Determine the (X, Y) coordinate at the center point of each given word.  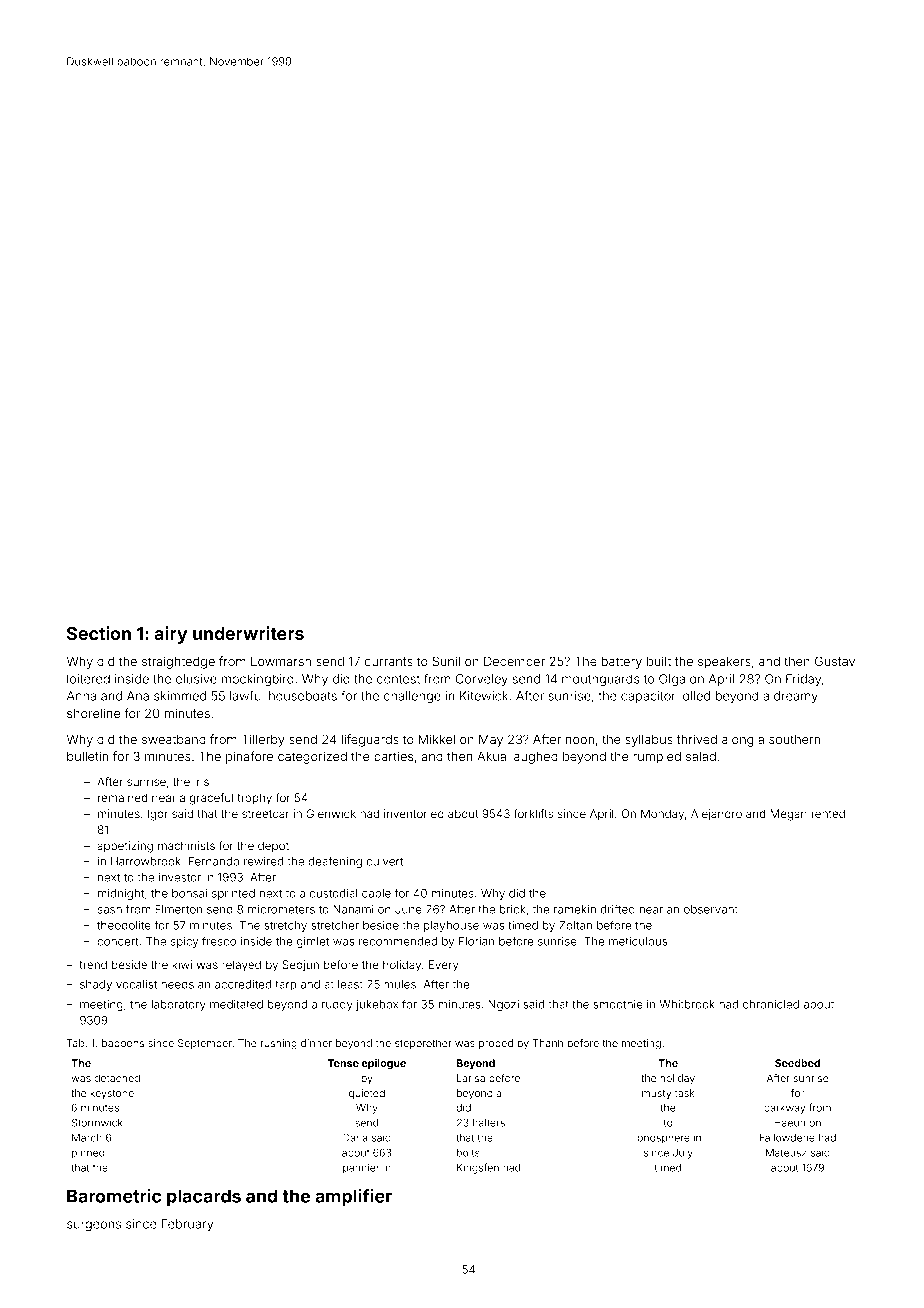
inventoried (414, 813)
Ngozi (503, 1005)
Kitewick (484, 696)
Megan (788, 815)
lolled (695, 696)
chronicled (771, 1004)
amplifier (353, 1197)
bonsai (189, 893)
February (187, 1225)
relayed (241, 966)
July (683, 1154)
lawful (247, 696)
